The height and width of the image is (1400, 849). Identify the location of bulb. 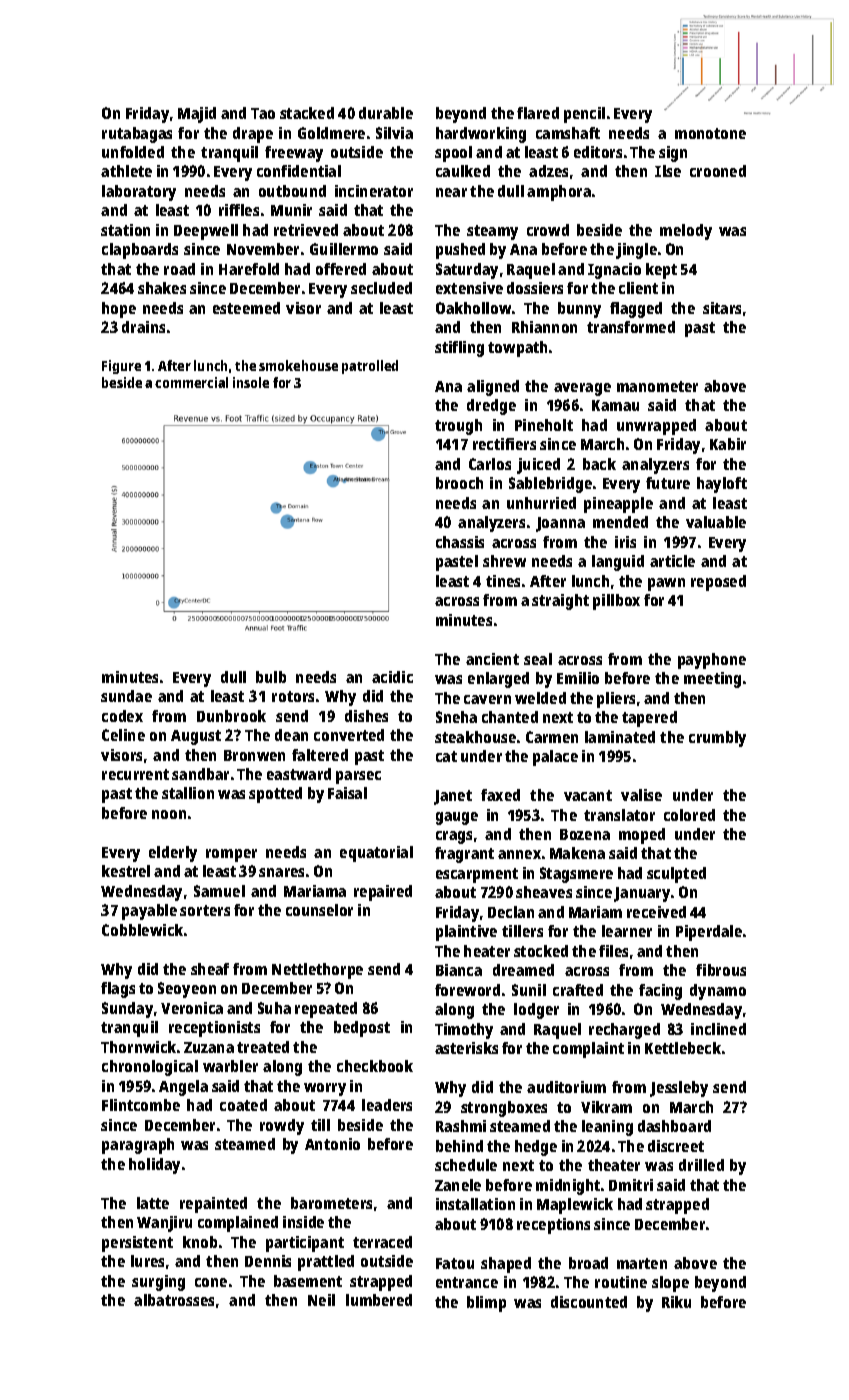
(271, 677).
